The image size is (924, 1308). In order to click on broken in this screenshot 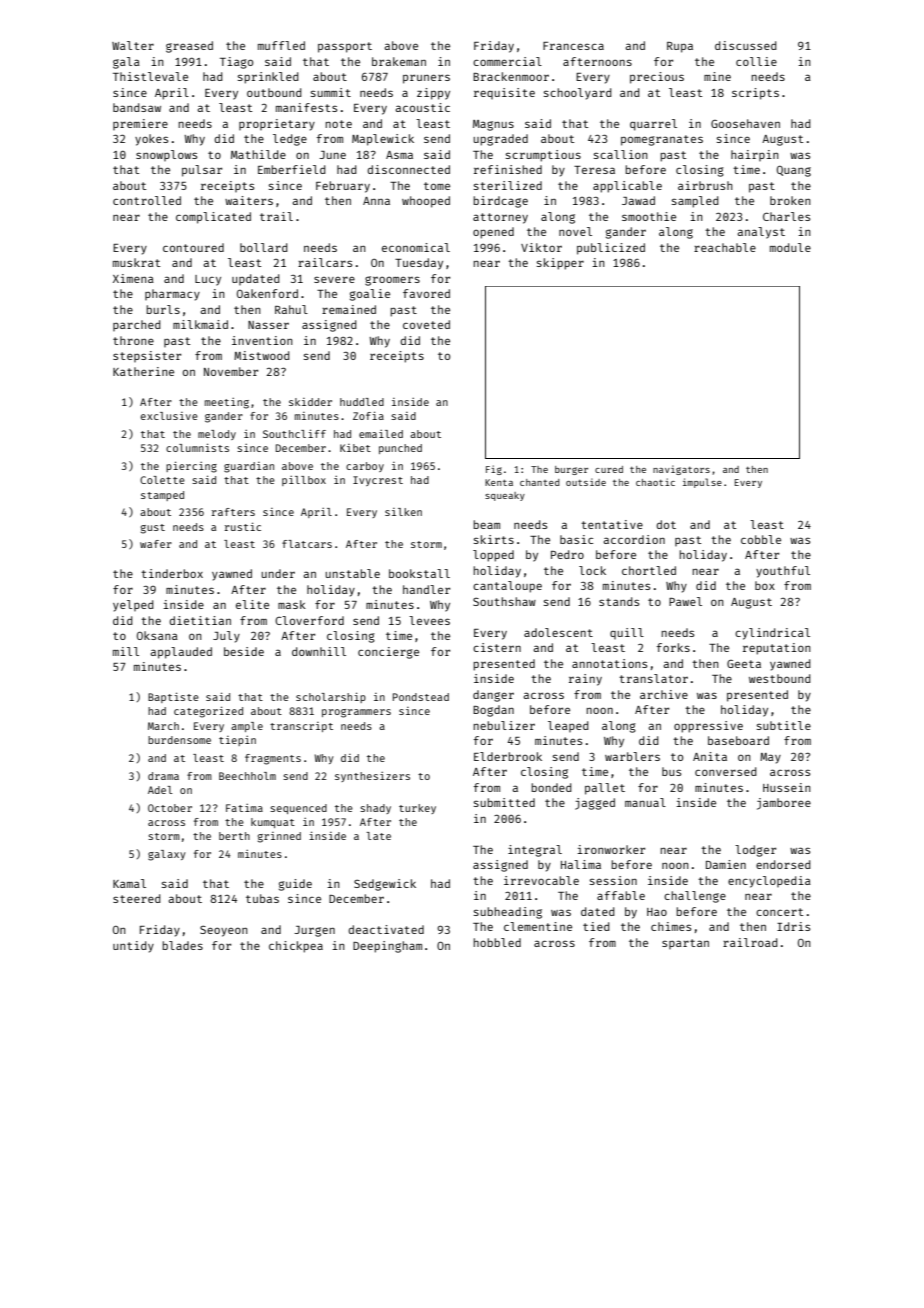, I will do `click(790, 200)`.
